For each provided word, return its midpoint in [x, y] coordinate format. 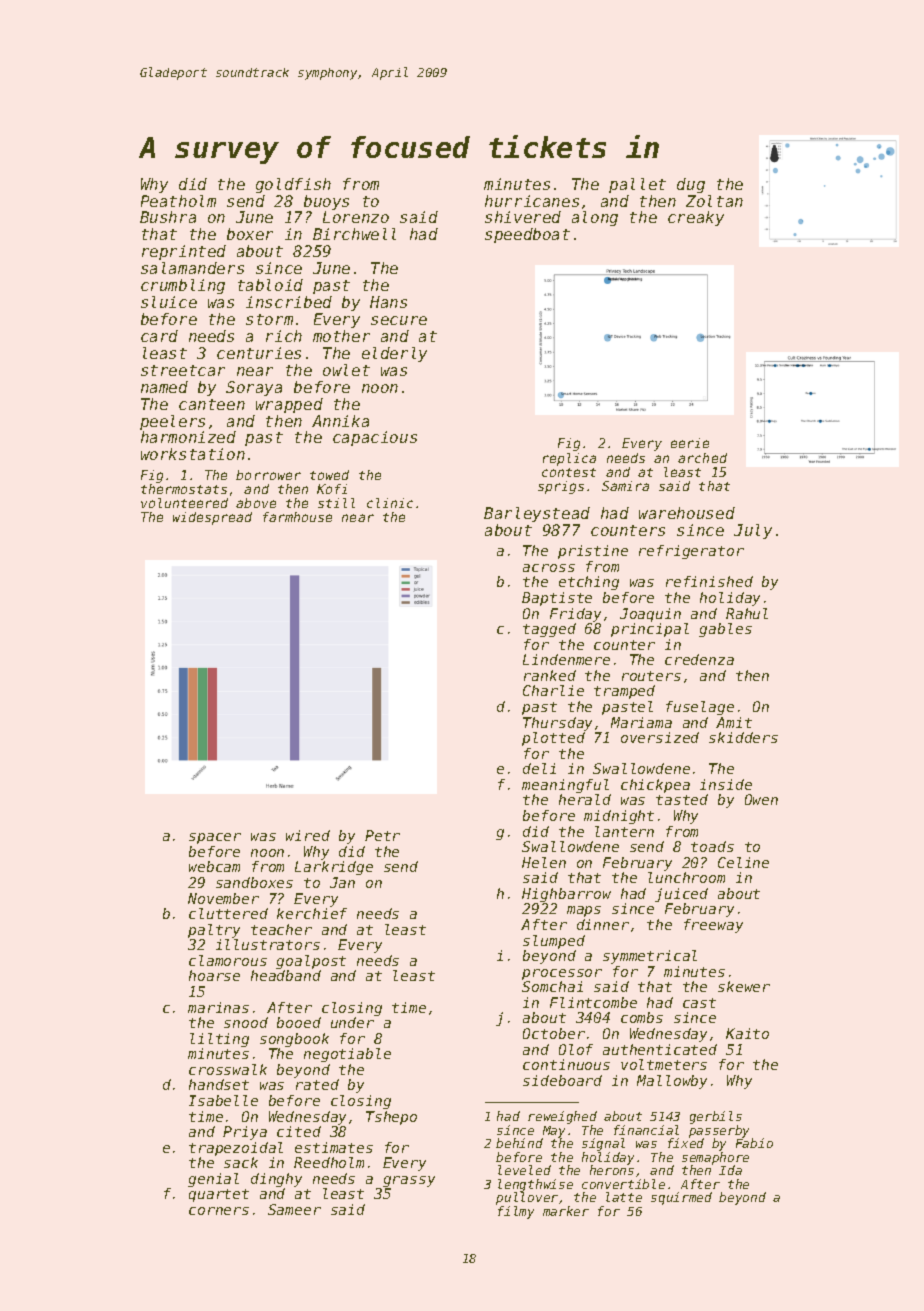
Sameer [294, 1209]
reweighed [562, 1117]
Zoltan [714, 201]
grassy [409, 1181]
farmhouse [297, 517]
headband [286, 975]
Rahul [747, 613]
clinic [390, 503]
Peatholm [178, 201]
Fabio [754, 1143]
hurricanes [532, 201]
